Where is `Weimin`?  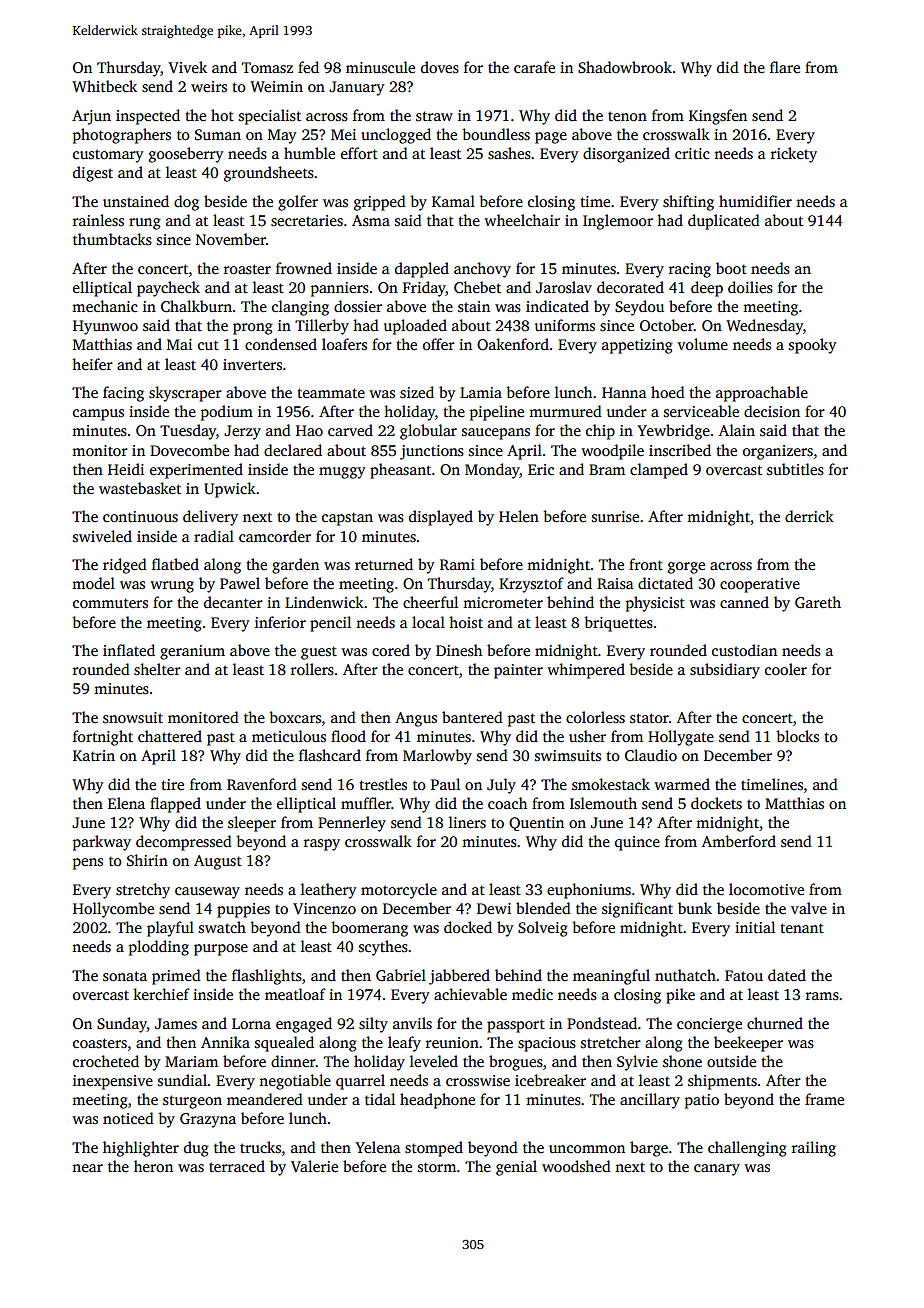 Weimin is located at coordinates (276, 86).
